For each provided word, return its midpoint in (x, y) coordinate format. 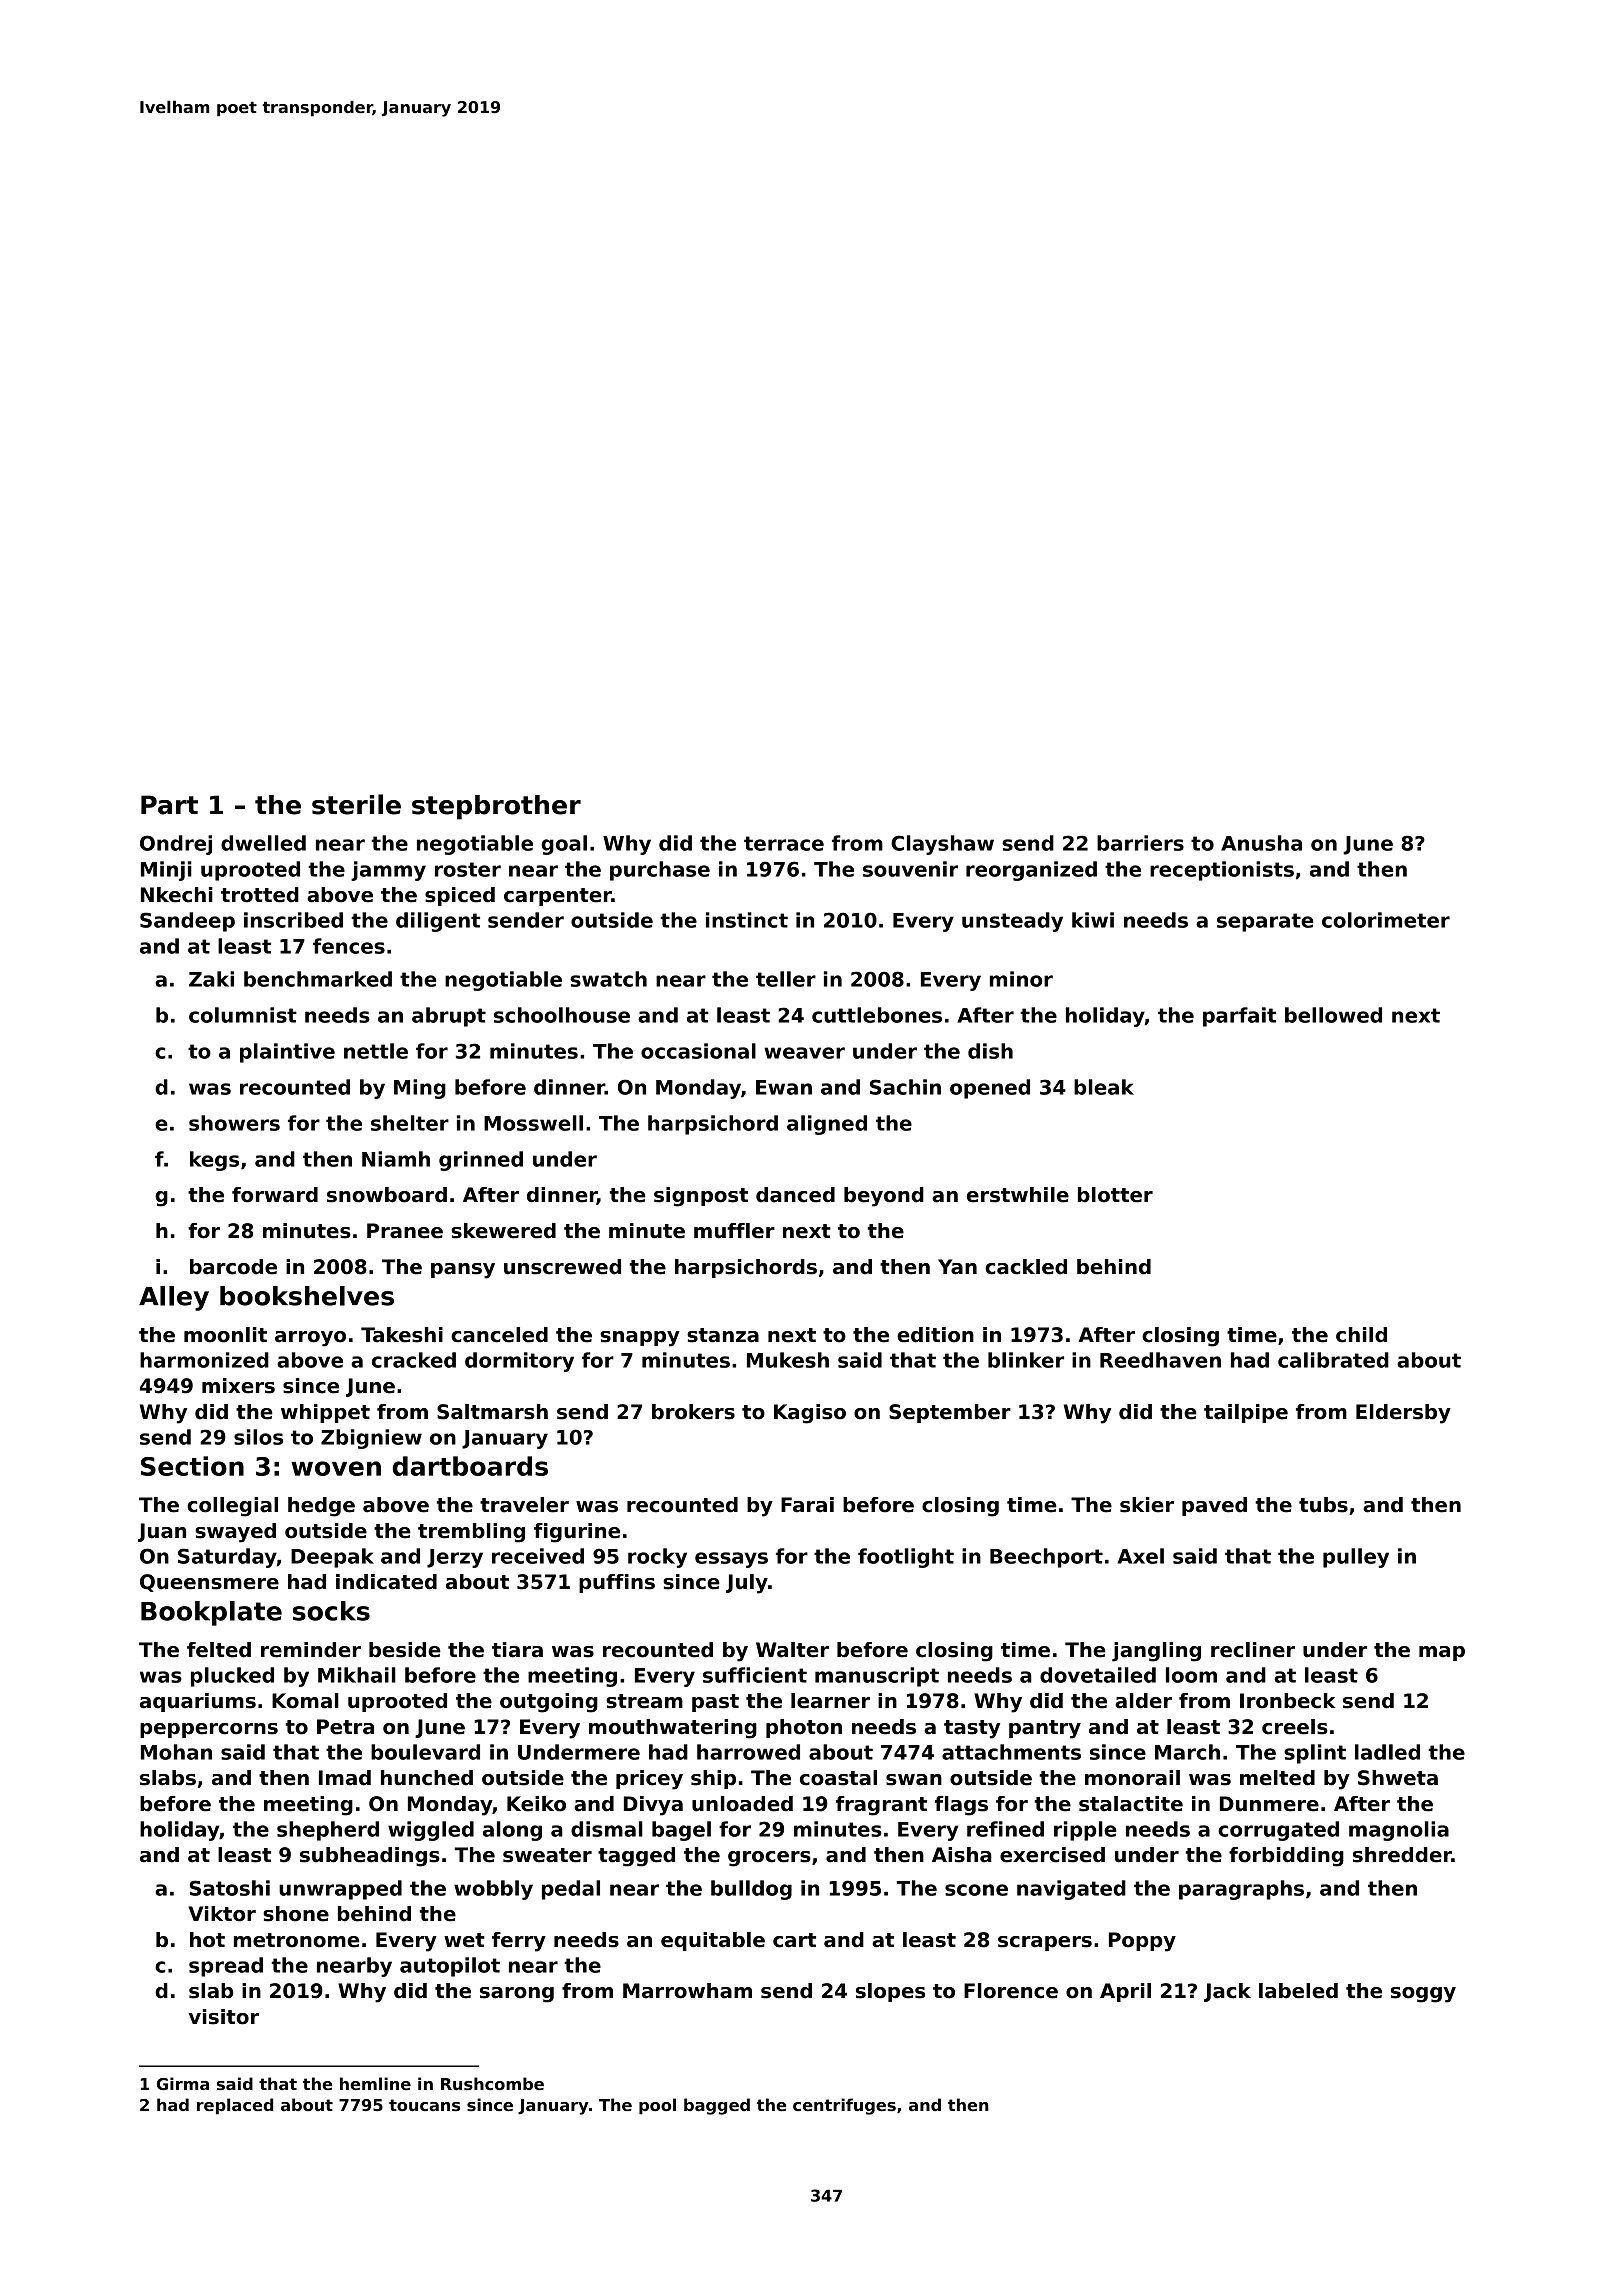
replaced (235, 2106)
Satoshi (229, 1888)
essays (731, 1560)
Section (192, 1466)
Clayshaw (942, 845)
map (1442, 1653)
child (1361, 1335)
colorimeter (1386, 920)
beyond (884, 1197)
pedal (571, 1890)
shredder (1402, 1855)
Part (169, 805)
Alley (174, 1298)
